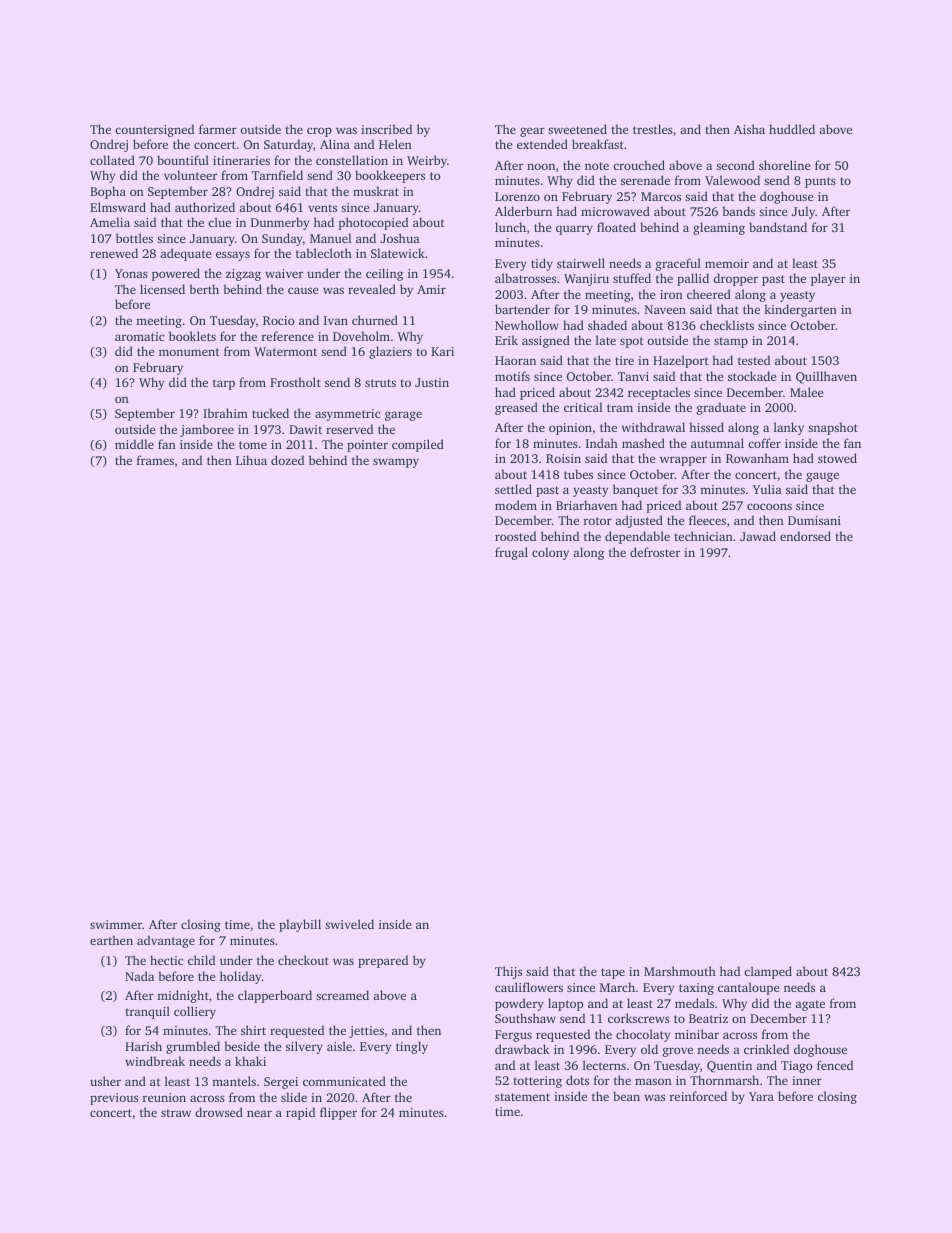 Image resolution: width=952 pixels, height=1233 pixels. Describe the element at coordinates (154, 130) in the image. I see `countersigned` at that location.
